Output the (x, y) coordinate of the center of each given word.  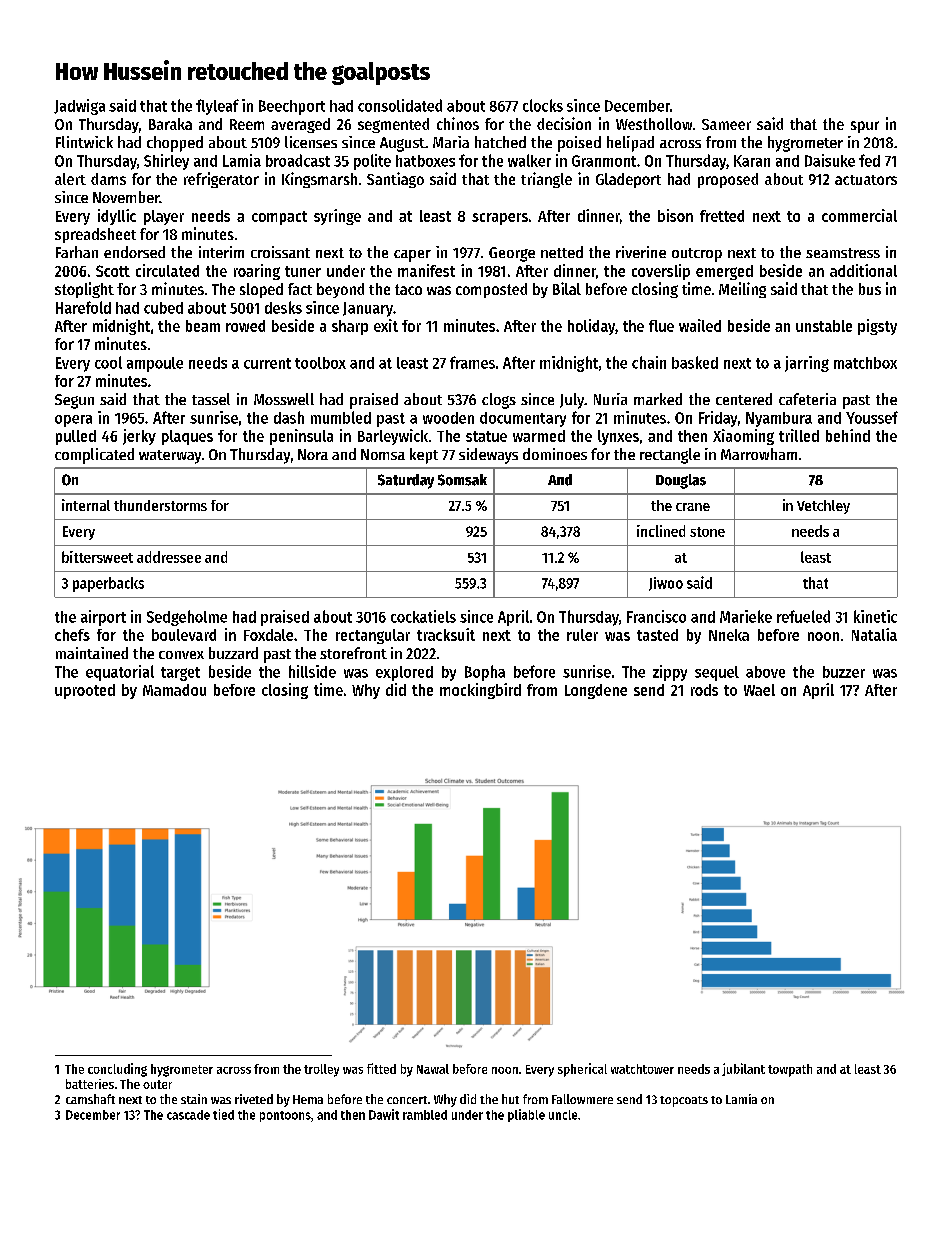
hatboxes (425, 161)
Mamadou (174, 690)
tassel (211, 399)
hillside (312, 671)
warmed (539, 436)
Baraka (170, 124)
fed (869, 160)
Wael (759, 690)
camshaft (90, 1099)
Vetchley (823, 507)
